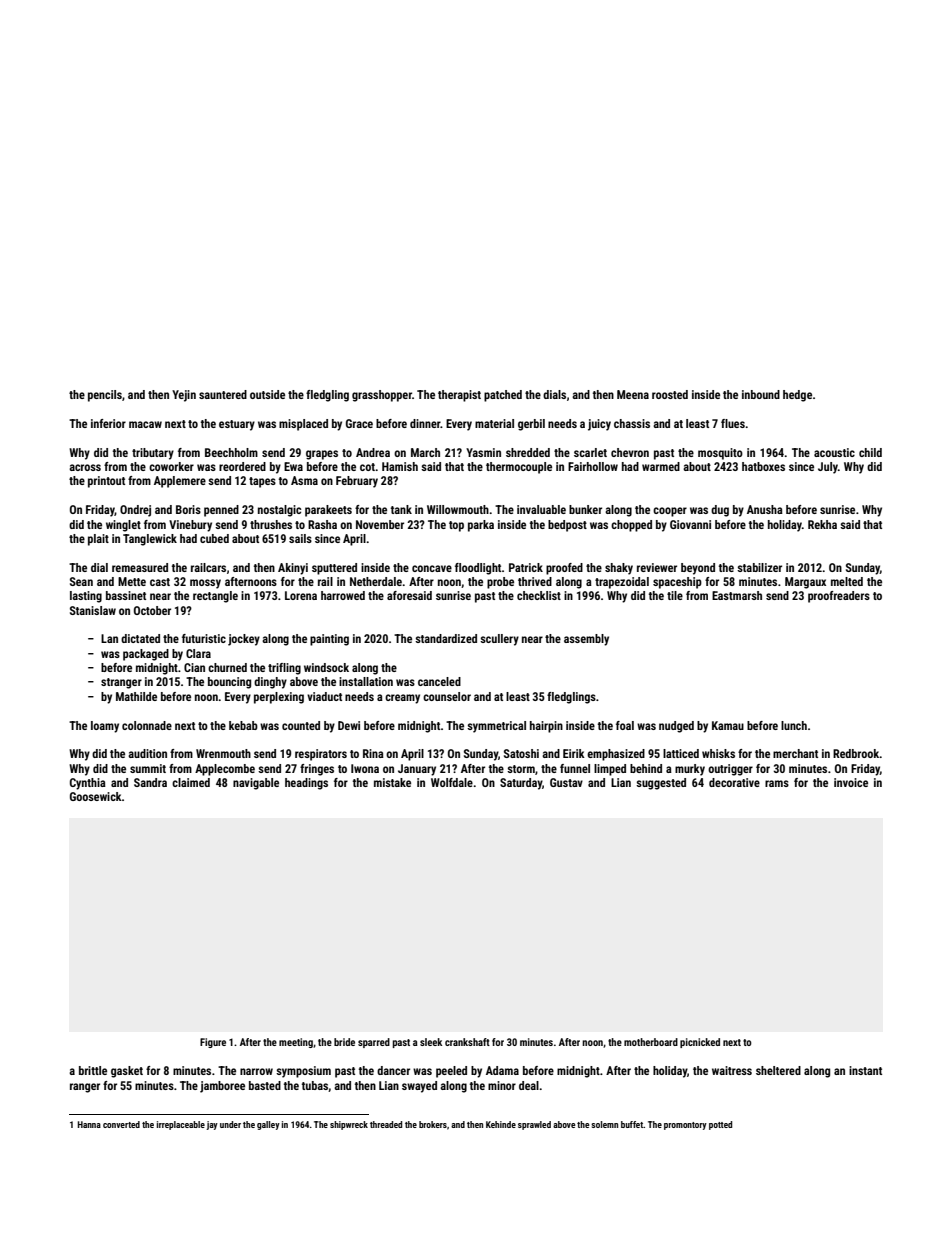  Describe the element at coordinates (851, 782) in the page. I see `invoice` at that location.
